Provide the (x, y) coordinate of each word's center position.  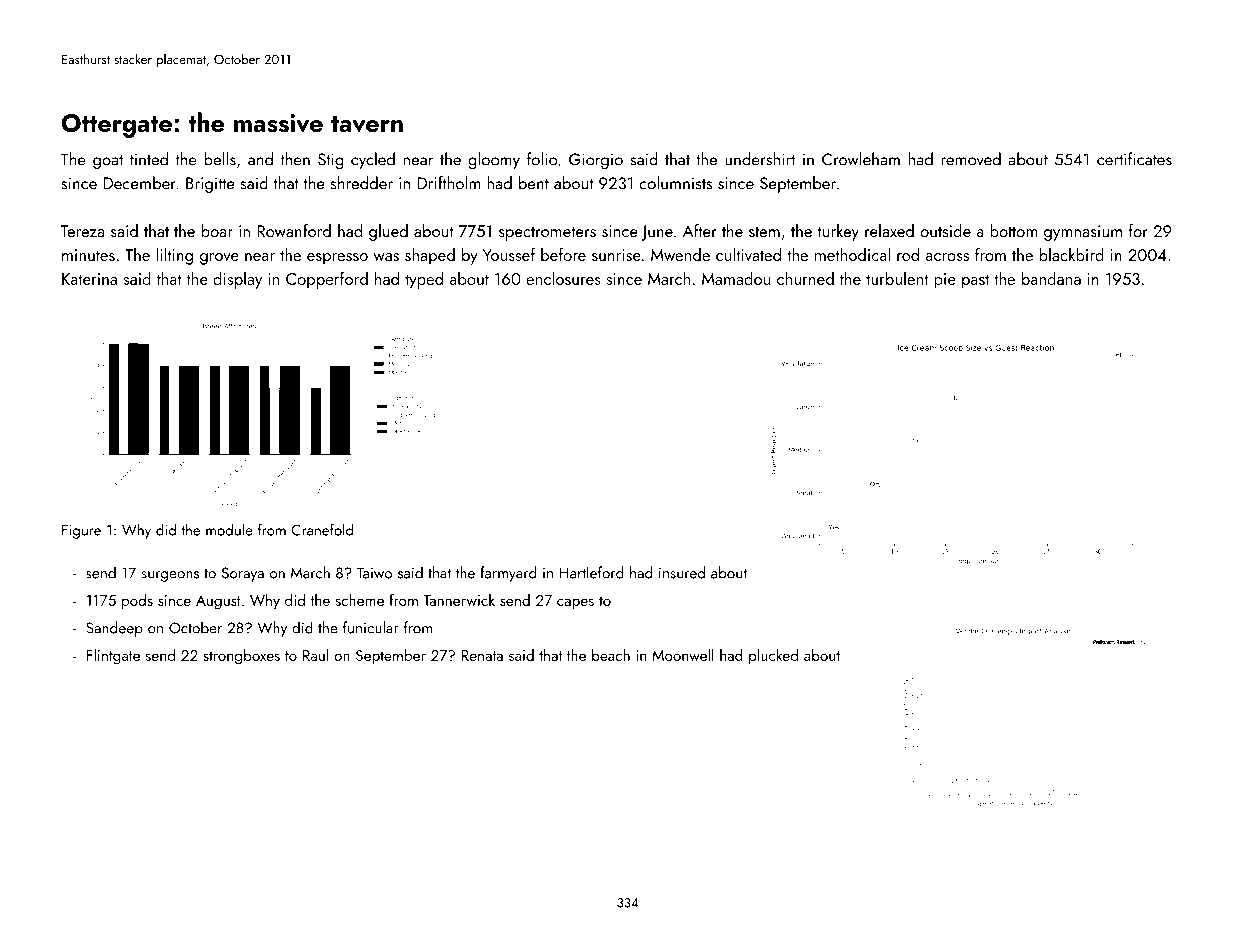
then (295, 159)
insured (682, 572)
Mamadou (736, 278)
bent (534, 183)
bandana (1051, 278)
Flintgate (113, 657)
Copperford (327, 280)
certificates (1134, 159)
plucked (773, 656)
